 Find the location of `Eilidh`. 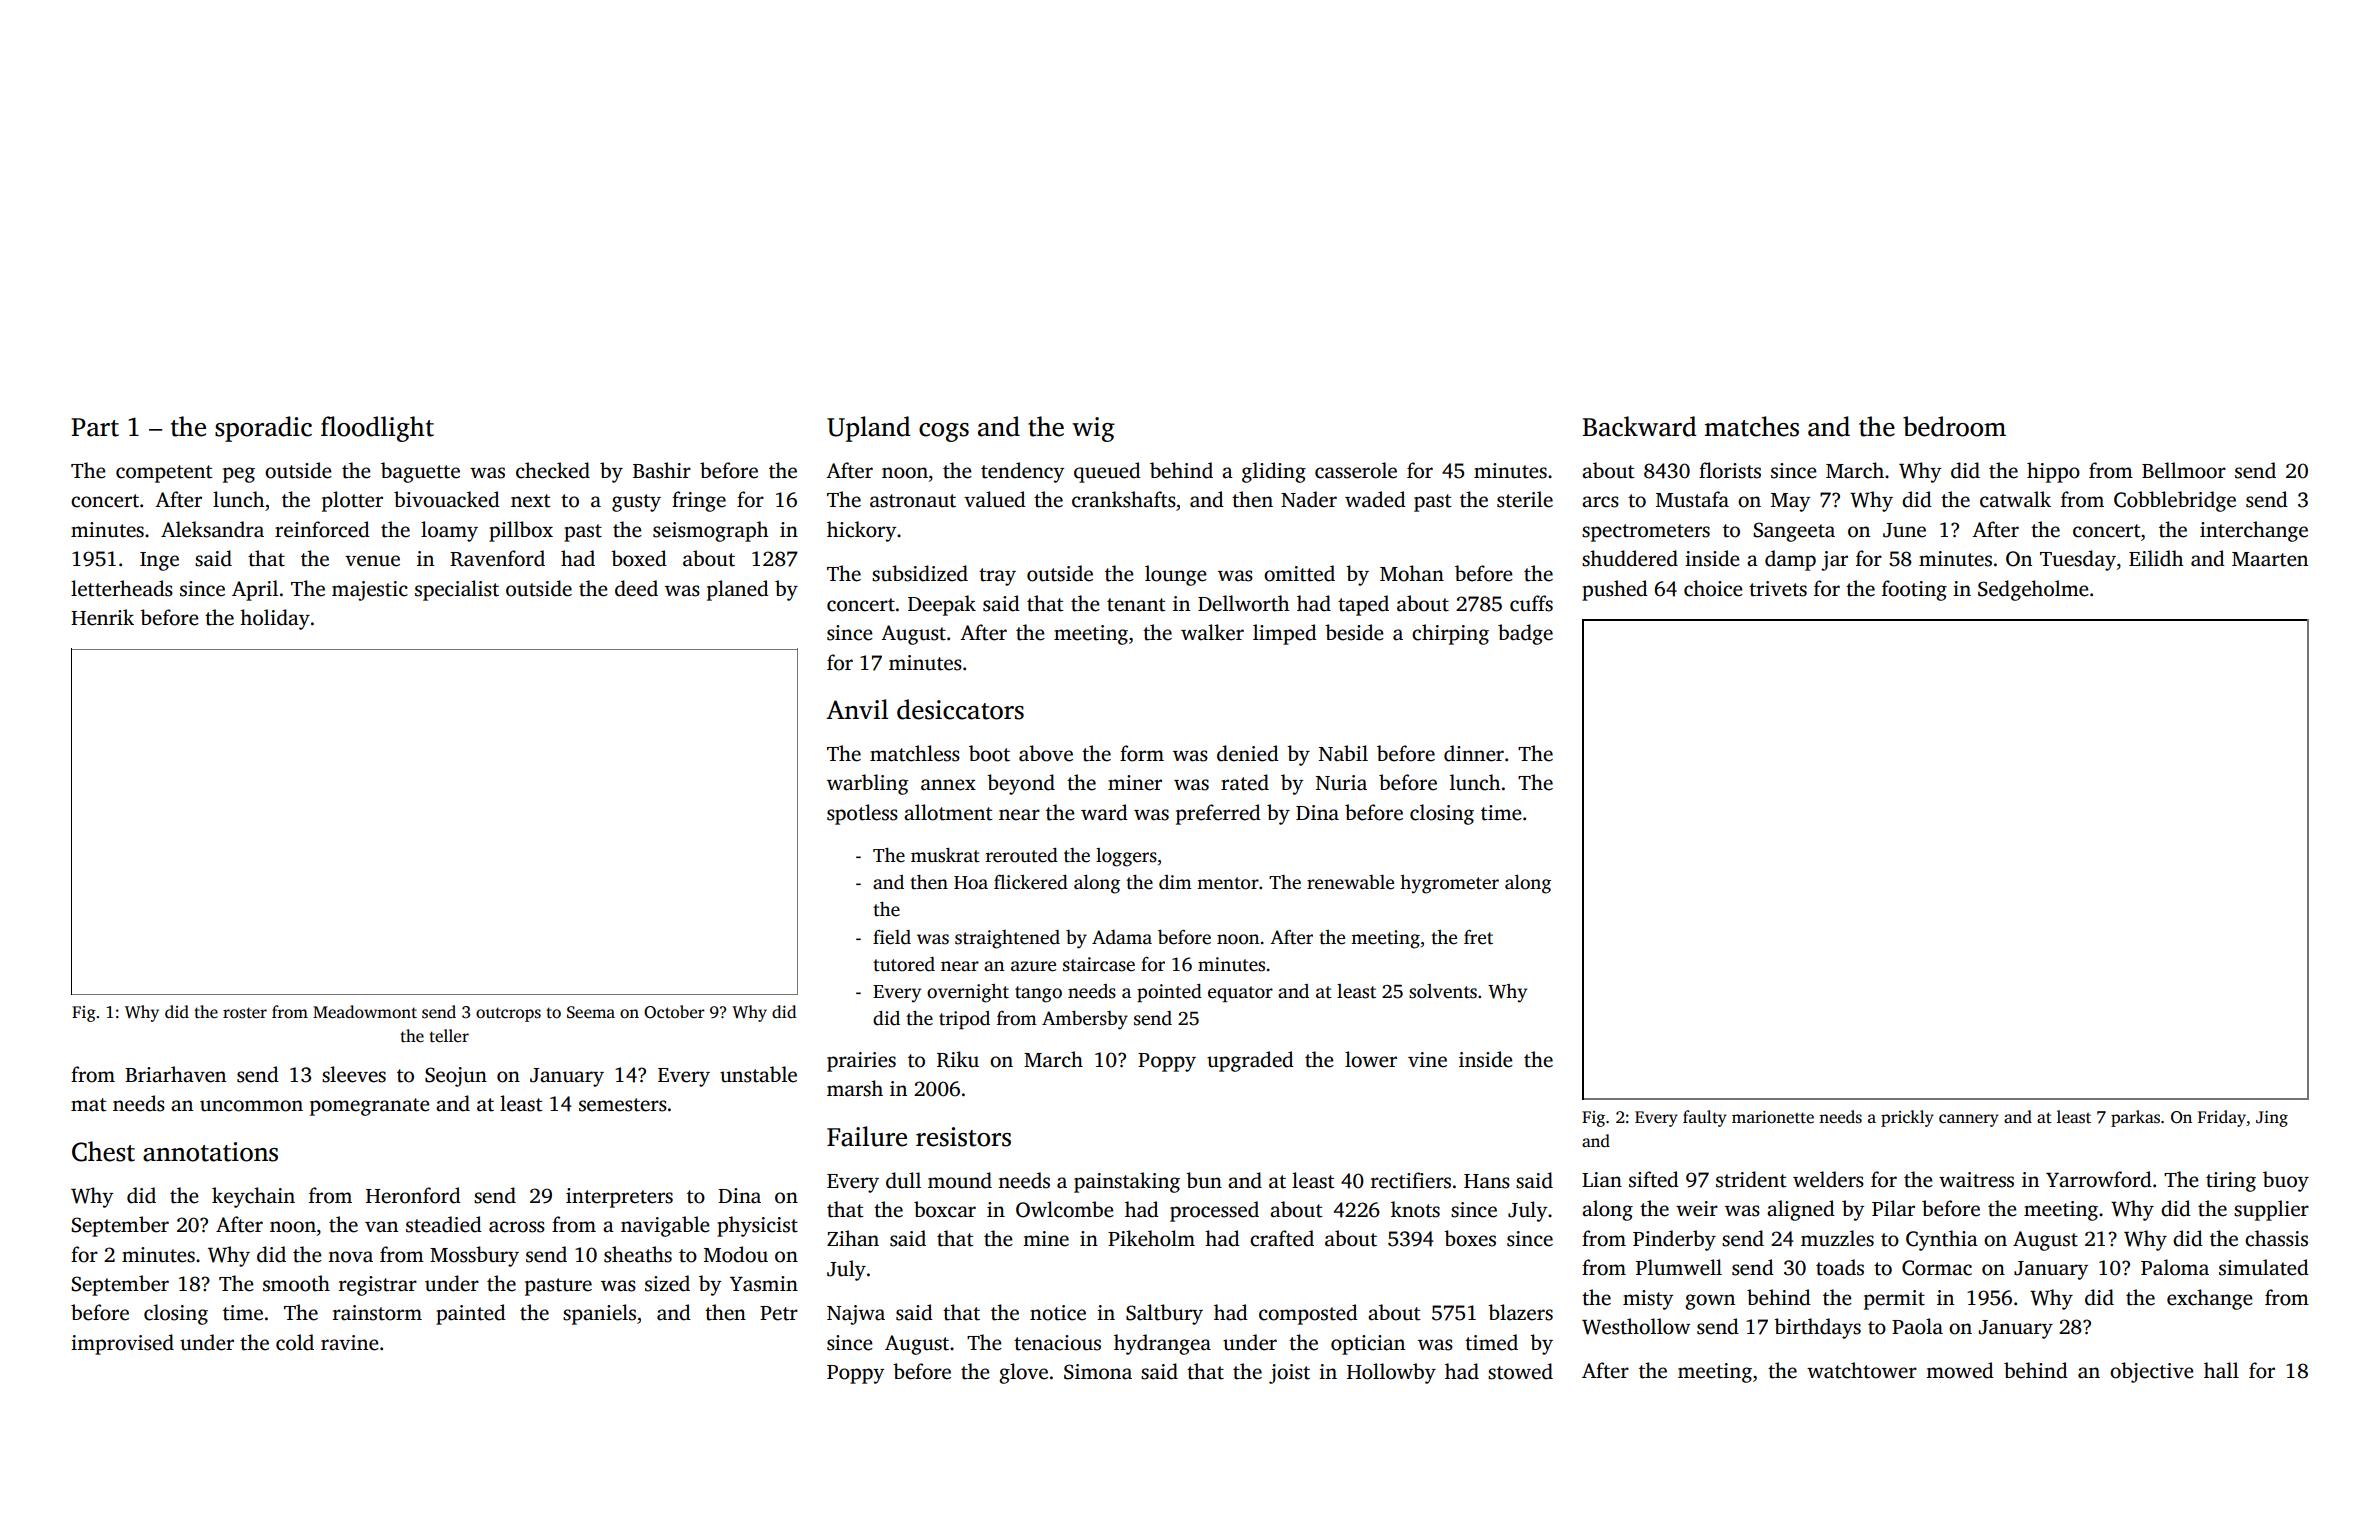

Eilidh is located at coordinates (2156, 558).
